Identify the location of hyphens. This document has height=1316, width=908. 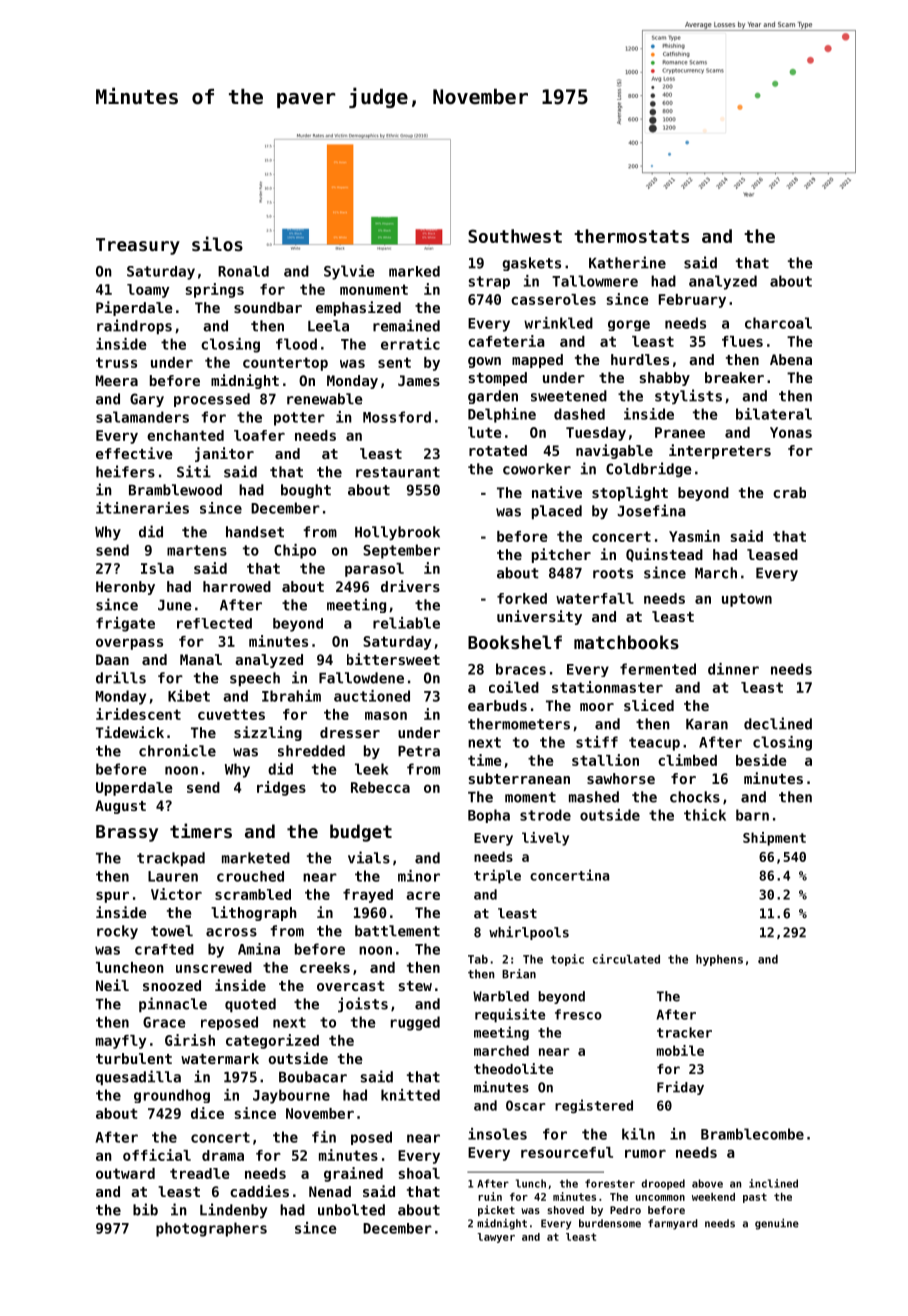
(719, 960).
